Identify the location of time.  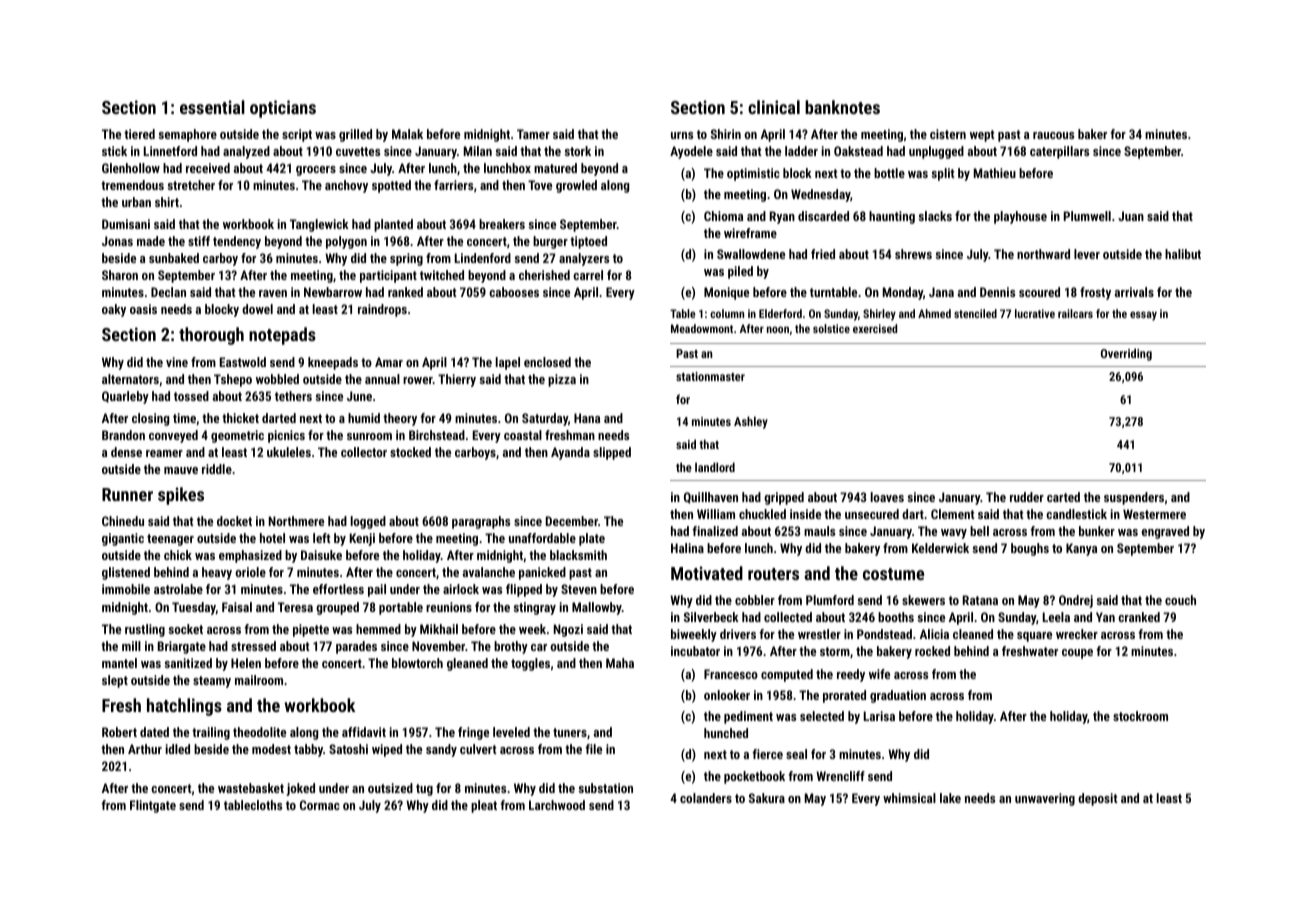
(184, 418).
